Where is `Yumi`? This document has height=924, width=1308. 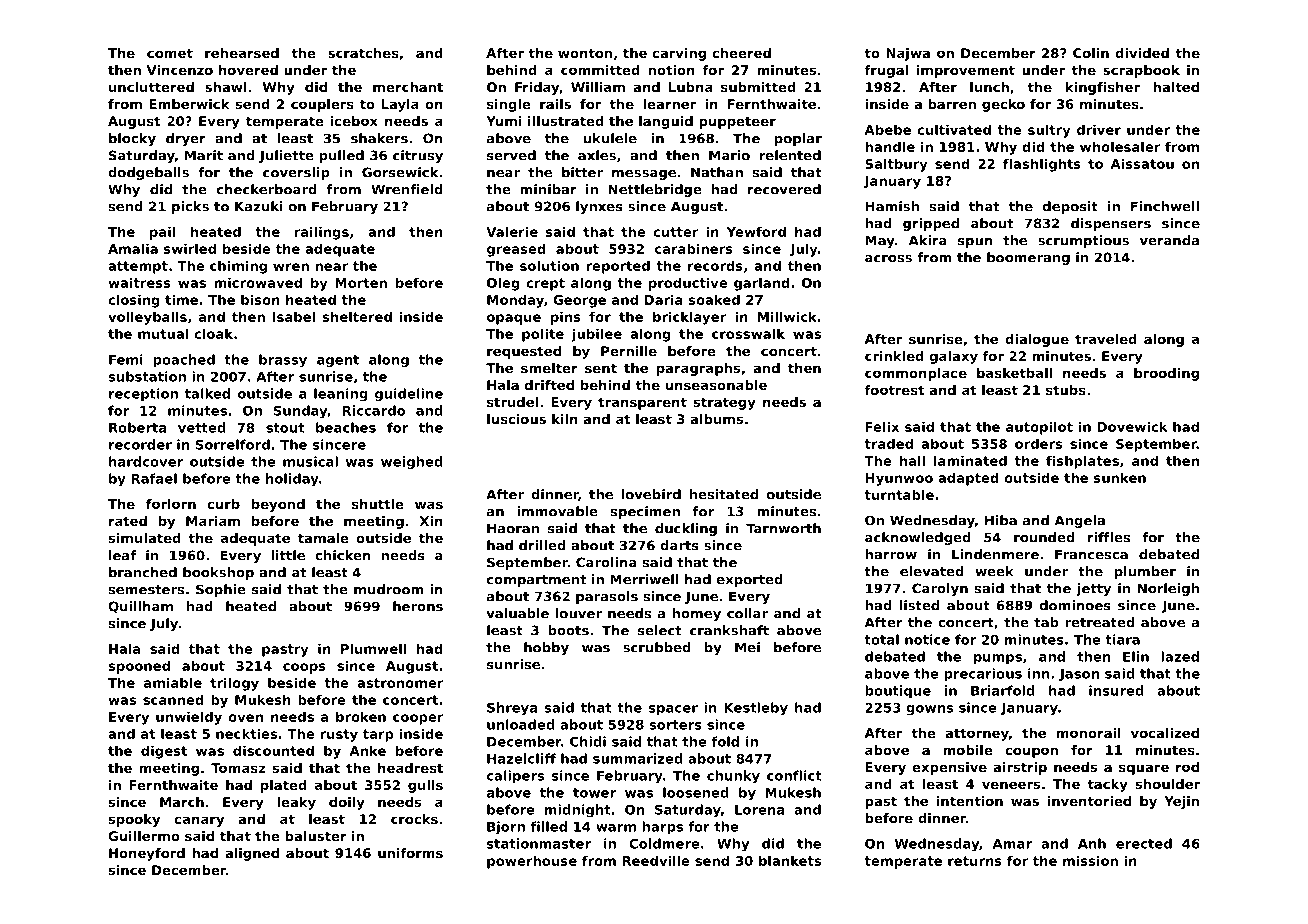
Yumi is located at coordinates (504, 121).
